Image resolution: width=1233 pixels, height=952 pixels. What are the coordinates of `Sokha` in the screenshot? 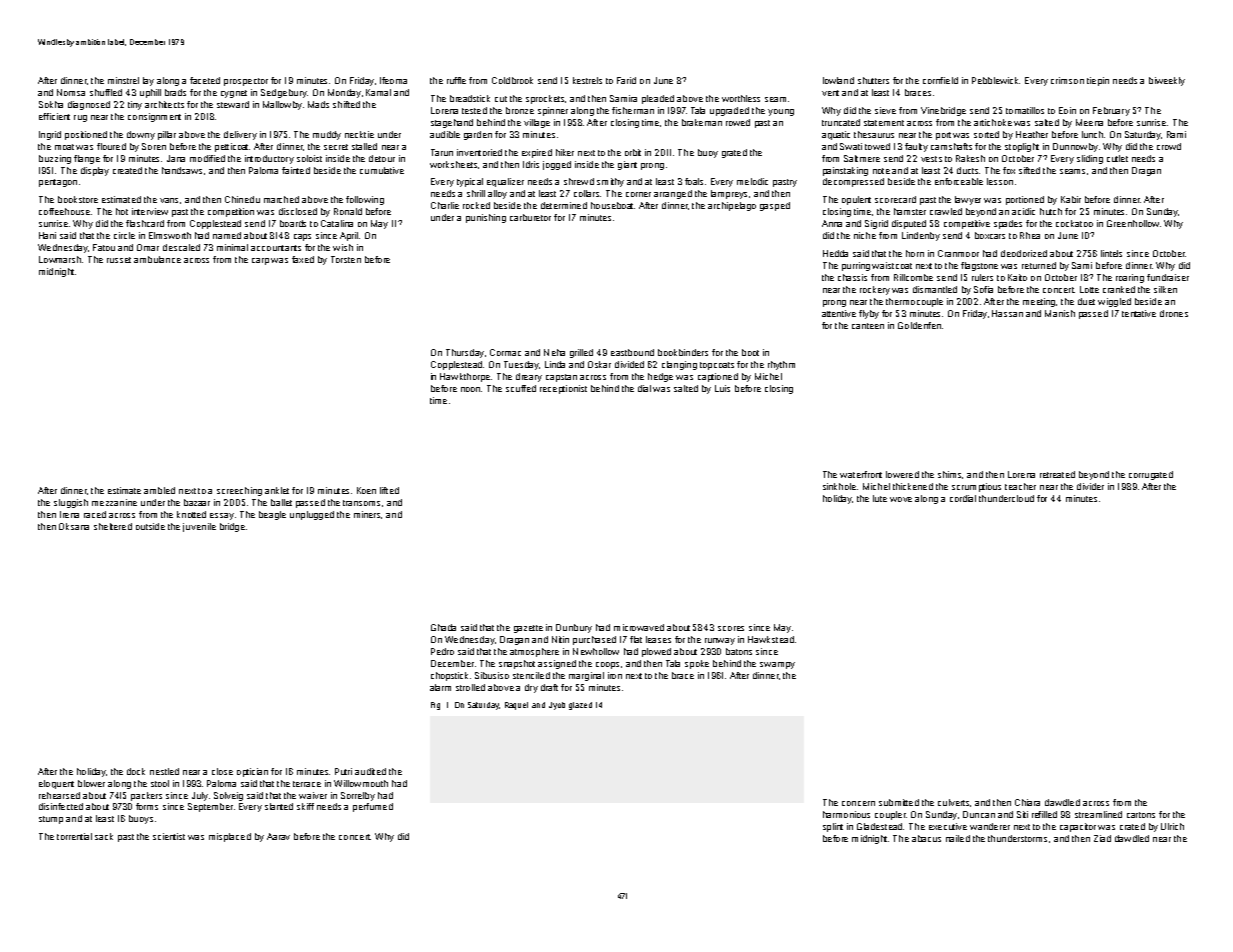 It's located at (51, 104).
